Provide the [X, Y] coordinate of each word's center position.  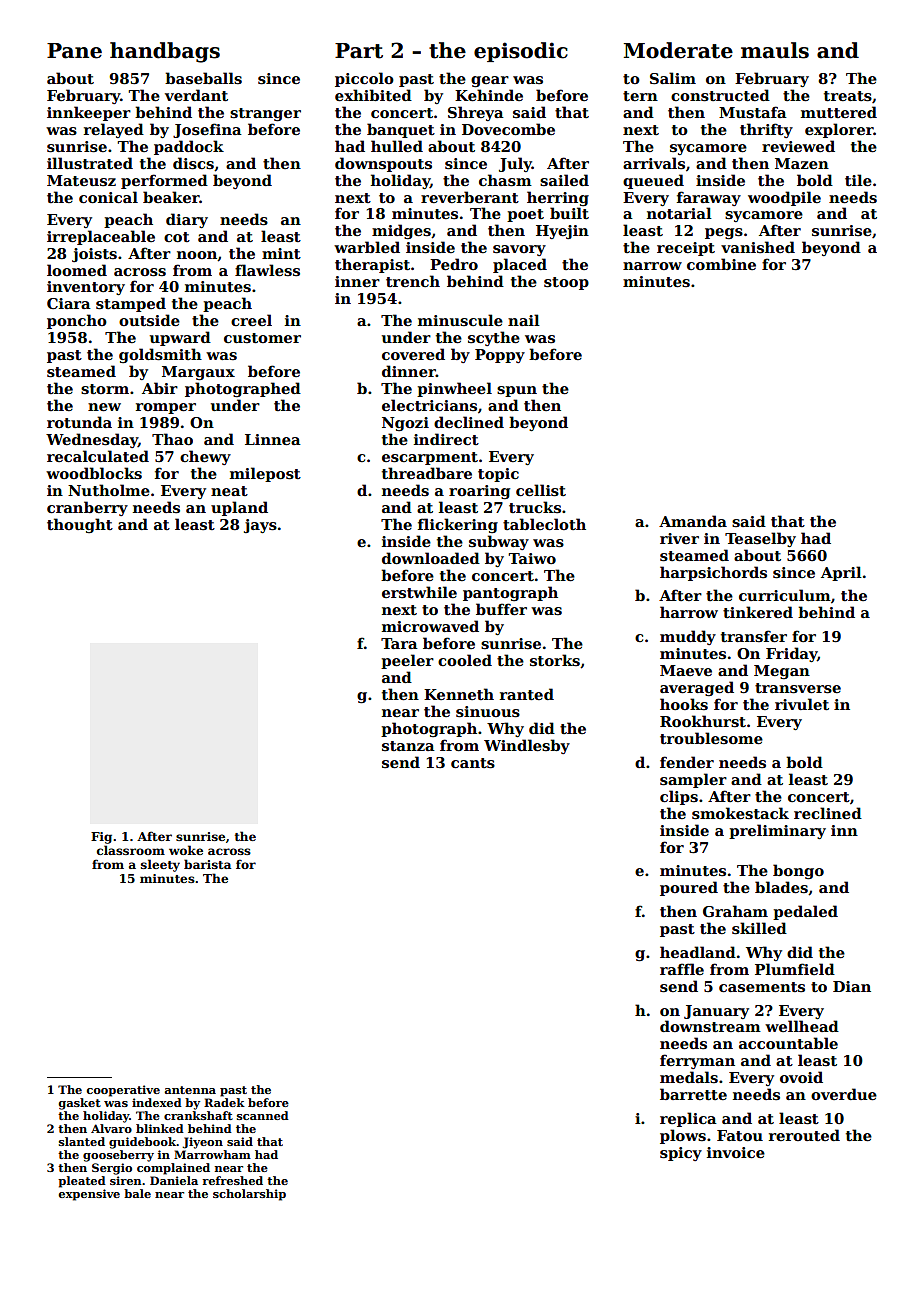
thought [80, 525]
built [569, 213]
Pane [74, 51]
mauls [775, 50]
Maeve [686, 670]
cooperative [123, 1091]
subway [499, 542]
